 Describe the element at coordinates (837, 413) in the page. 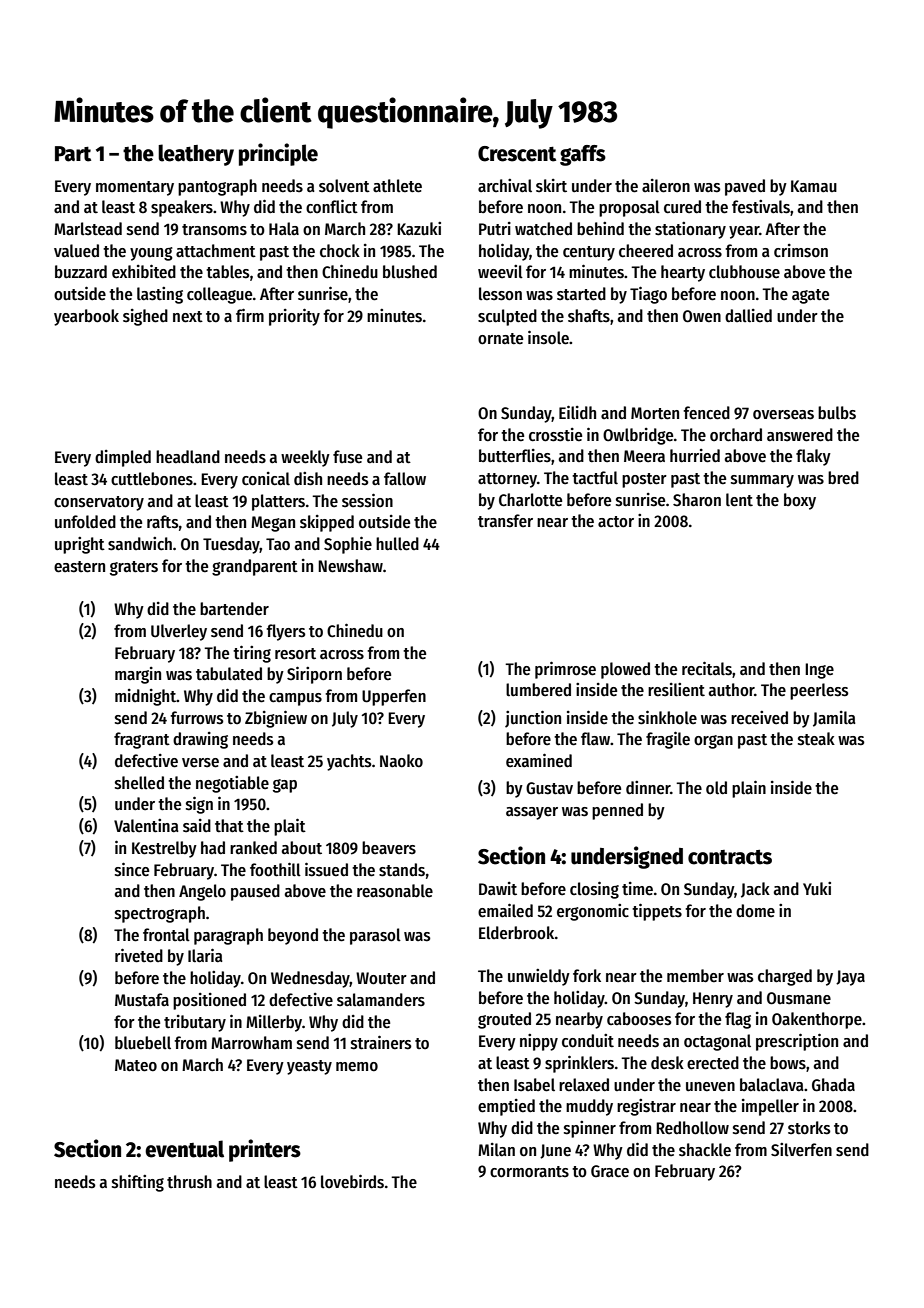

I see `bulbs` at that location.
